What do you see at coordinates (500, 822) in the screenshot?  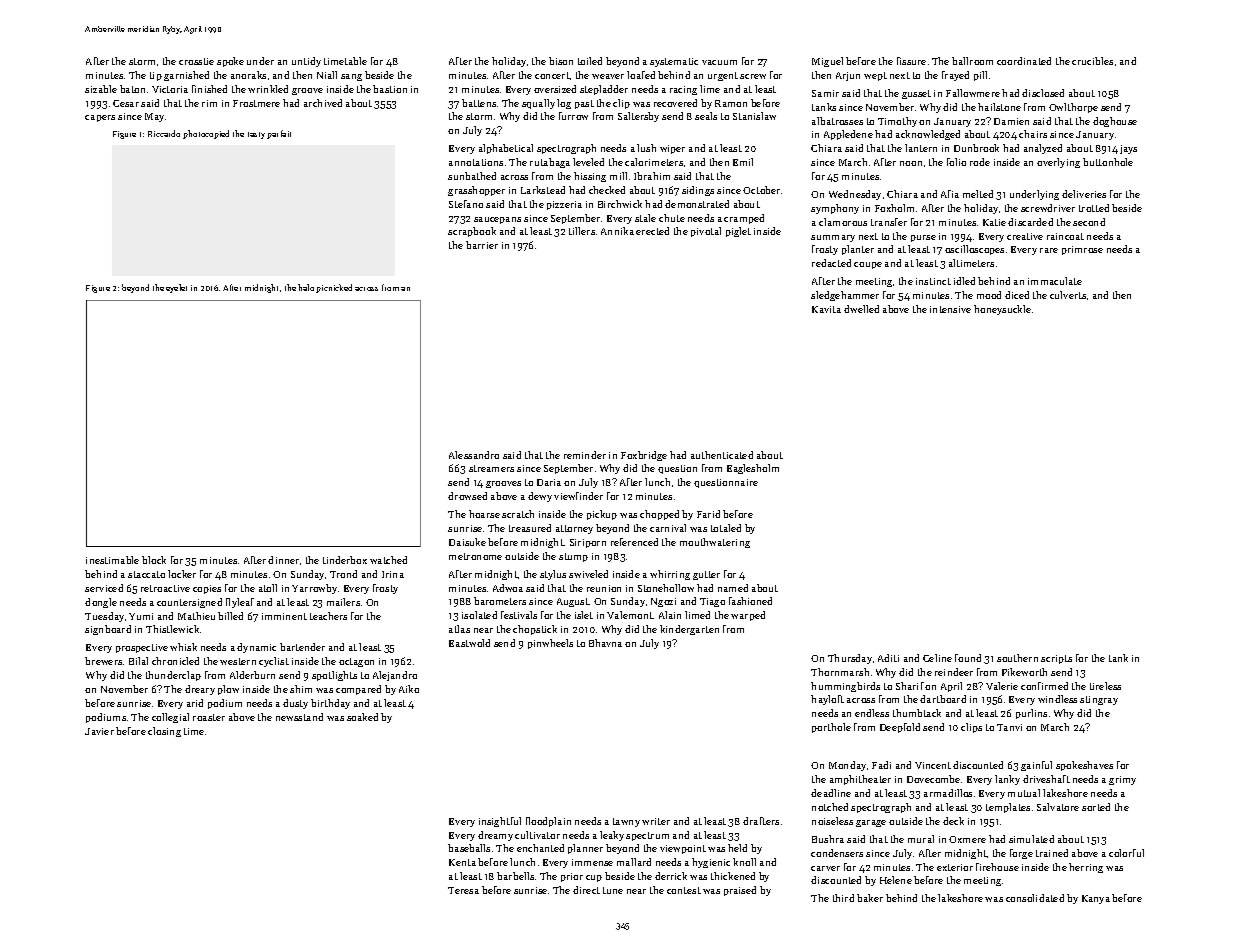 I see `insightful` at bounding box center [500, 822].
